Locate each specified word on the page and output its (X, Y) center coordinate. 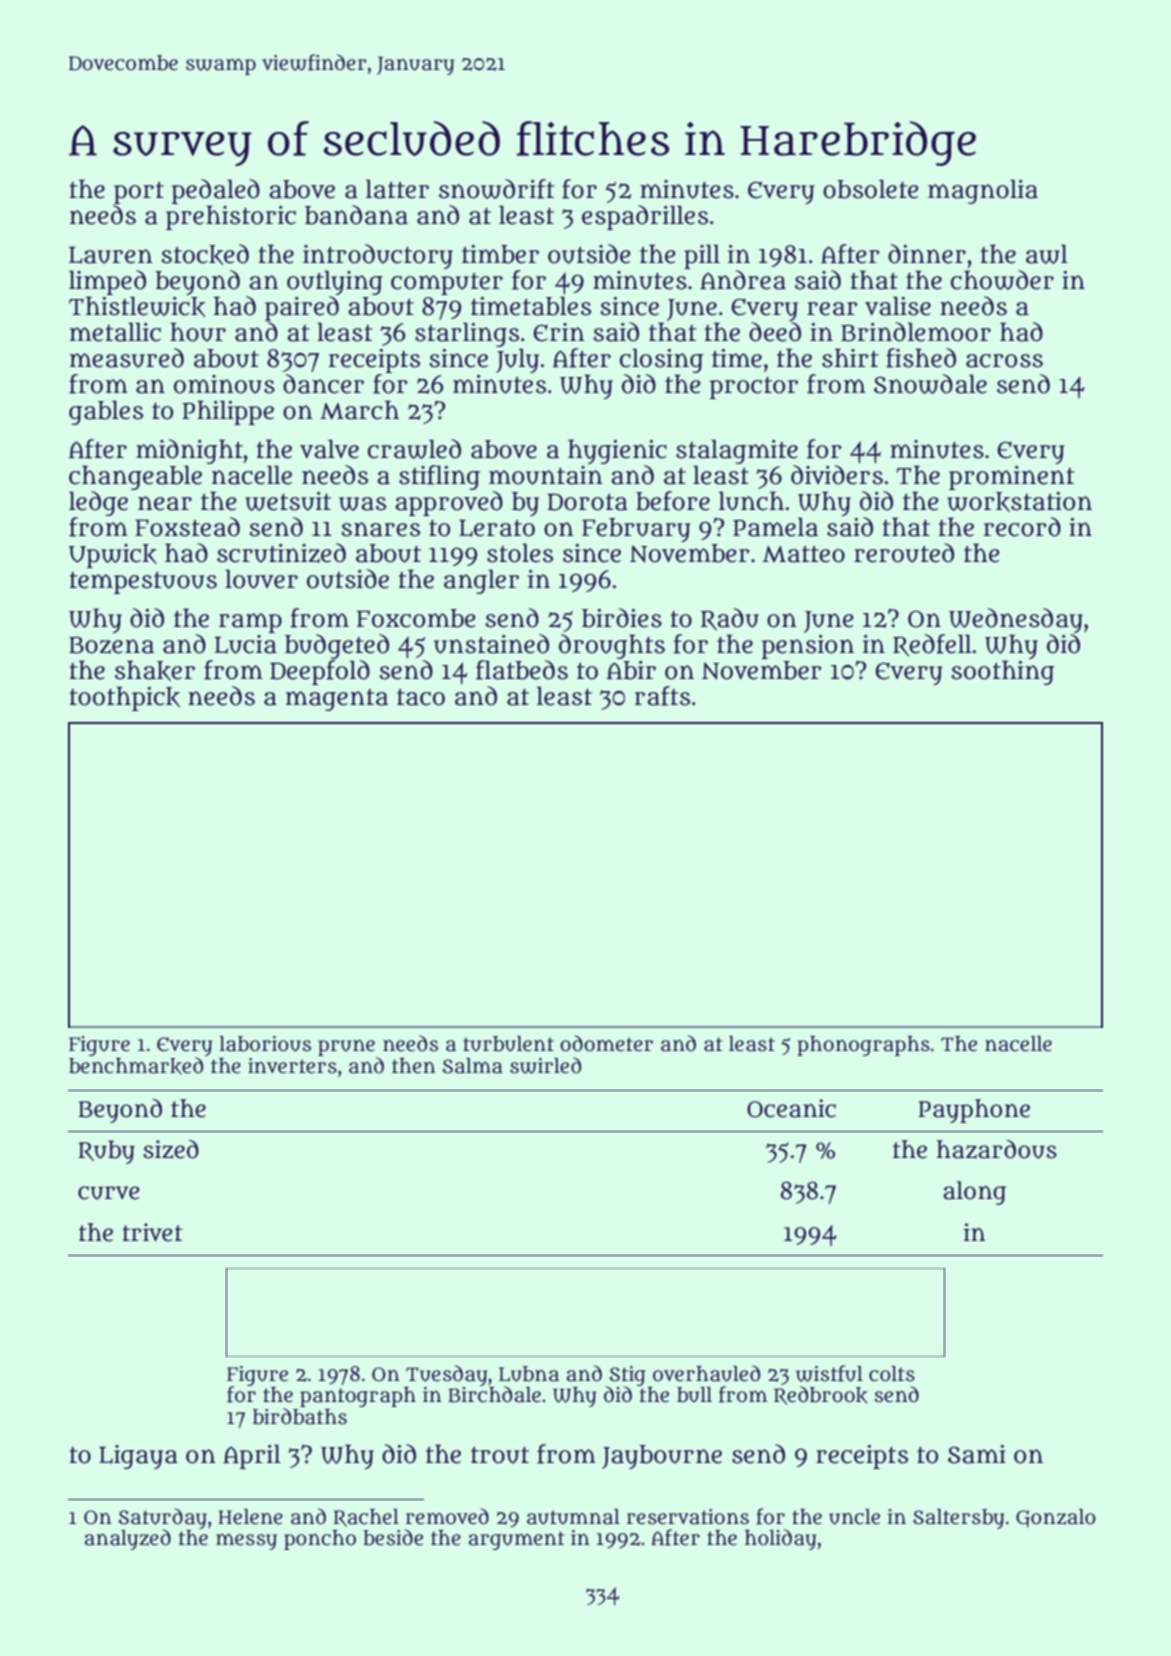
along (974, 1193)
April (252, 1456)
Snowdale (930, 384)
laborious (265, 1044)
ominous (224, 384)
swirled (545, 1065)
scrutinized (281, 553)
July (517, 360)
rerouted (904, 553)
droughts (612, 646)
